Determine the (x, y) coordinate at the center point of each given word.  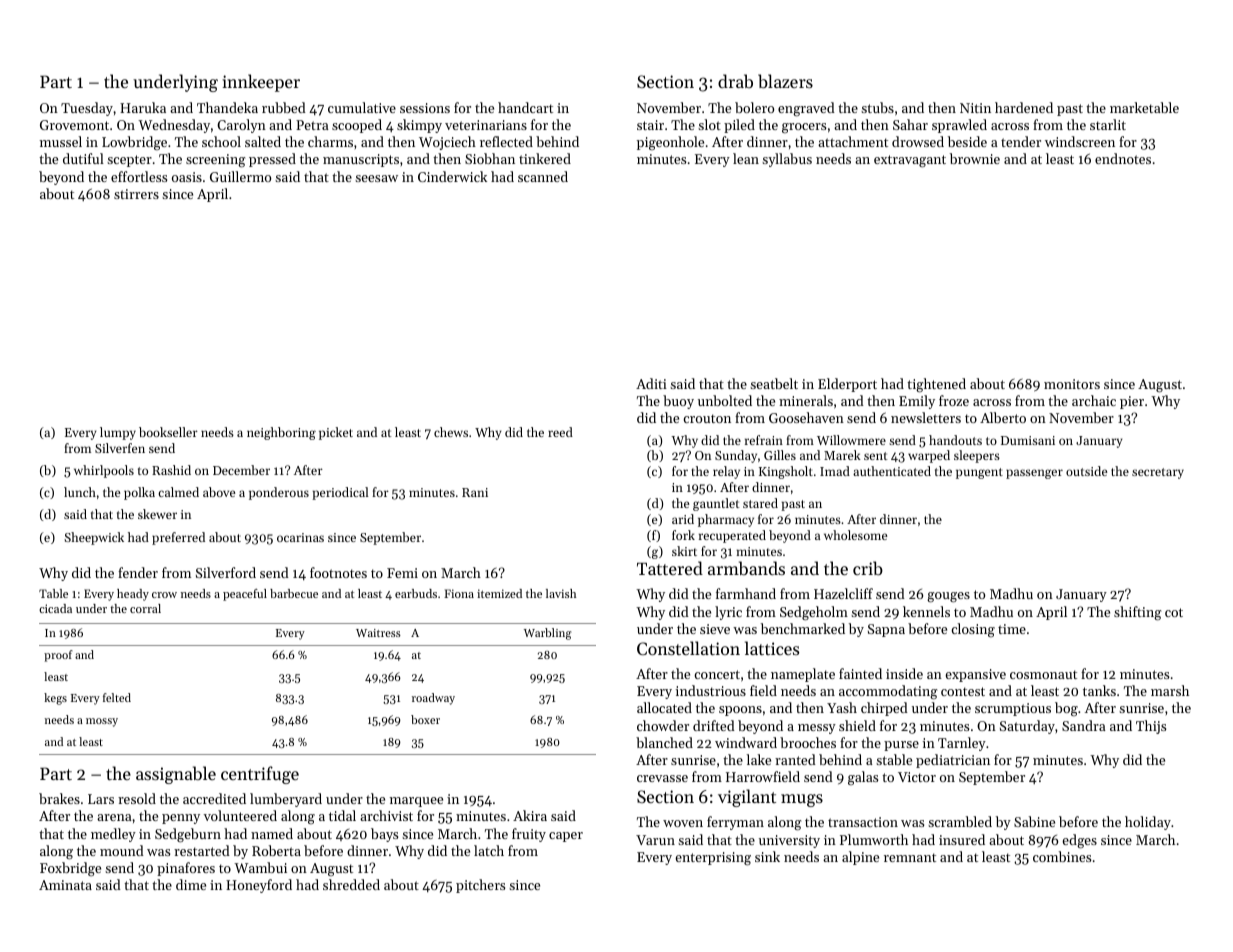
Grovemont (74, 125)
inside (904, 673)
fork (683, 535)
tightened (936, 385)
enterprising (713, 859)
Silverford (226, 572)
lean (746, 158)
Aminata (65, 885)
